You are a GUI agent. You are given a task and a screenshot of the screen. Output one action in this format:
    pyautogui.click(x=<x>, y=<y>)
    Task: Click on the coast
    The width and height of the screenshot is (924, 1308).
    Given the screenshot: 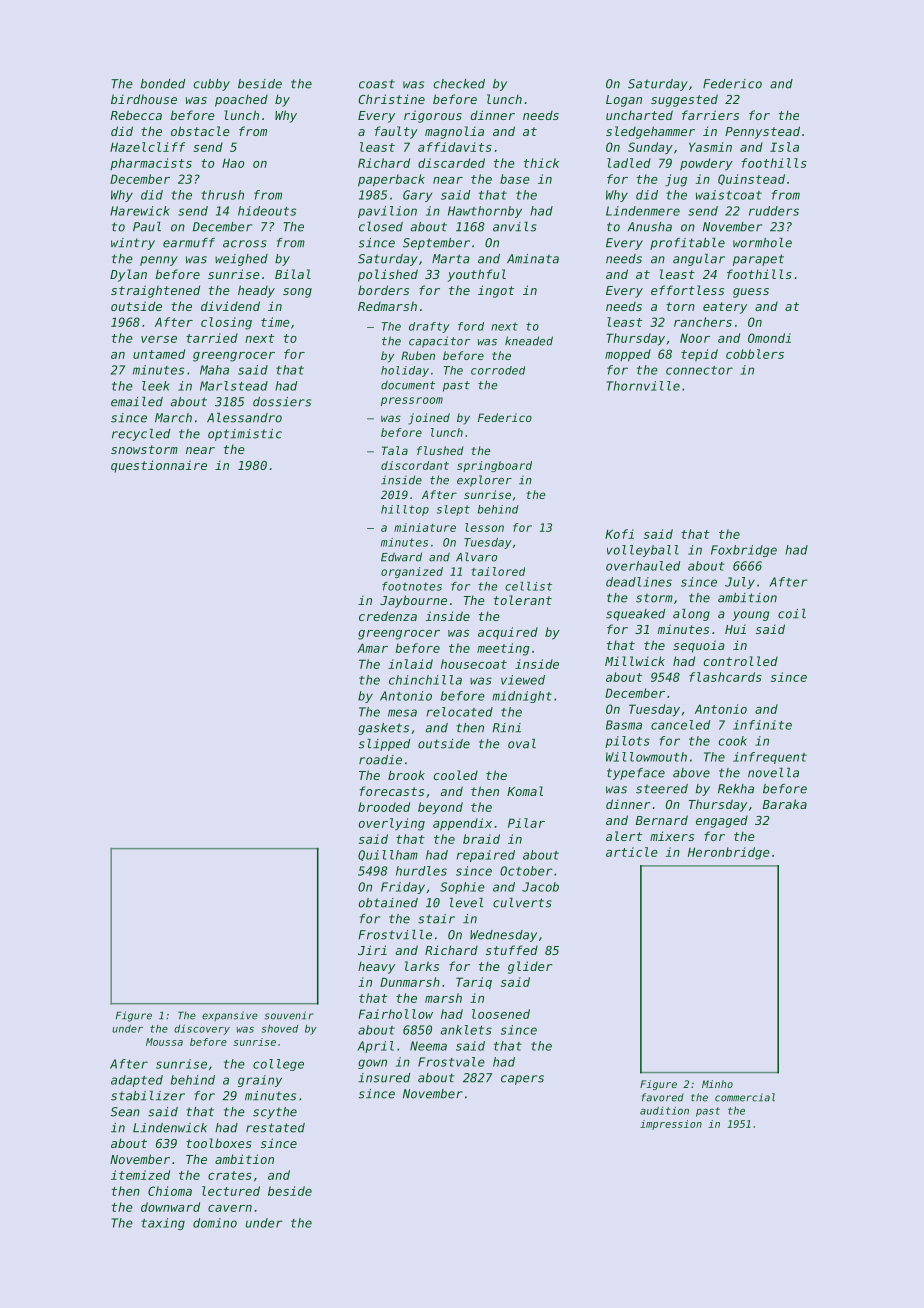 What is the action you would take?
    pyautogui.click(x=377, y=84)
